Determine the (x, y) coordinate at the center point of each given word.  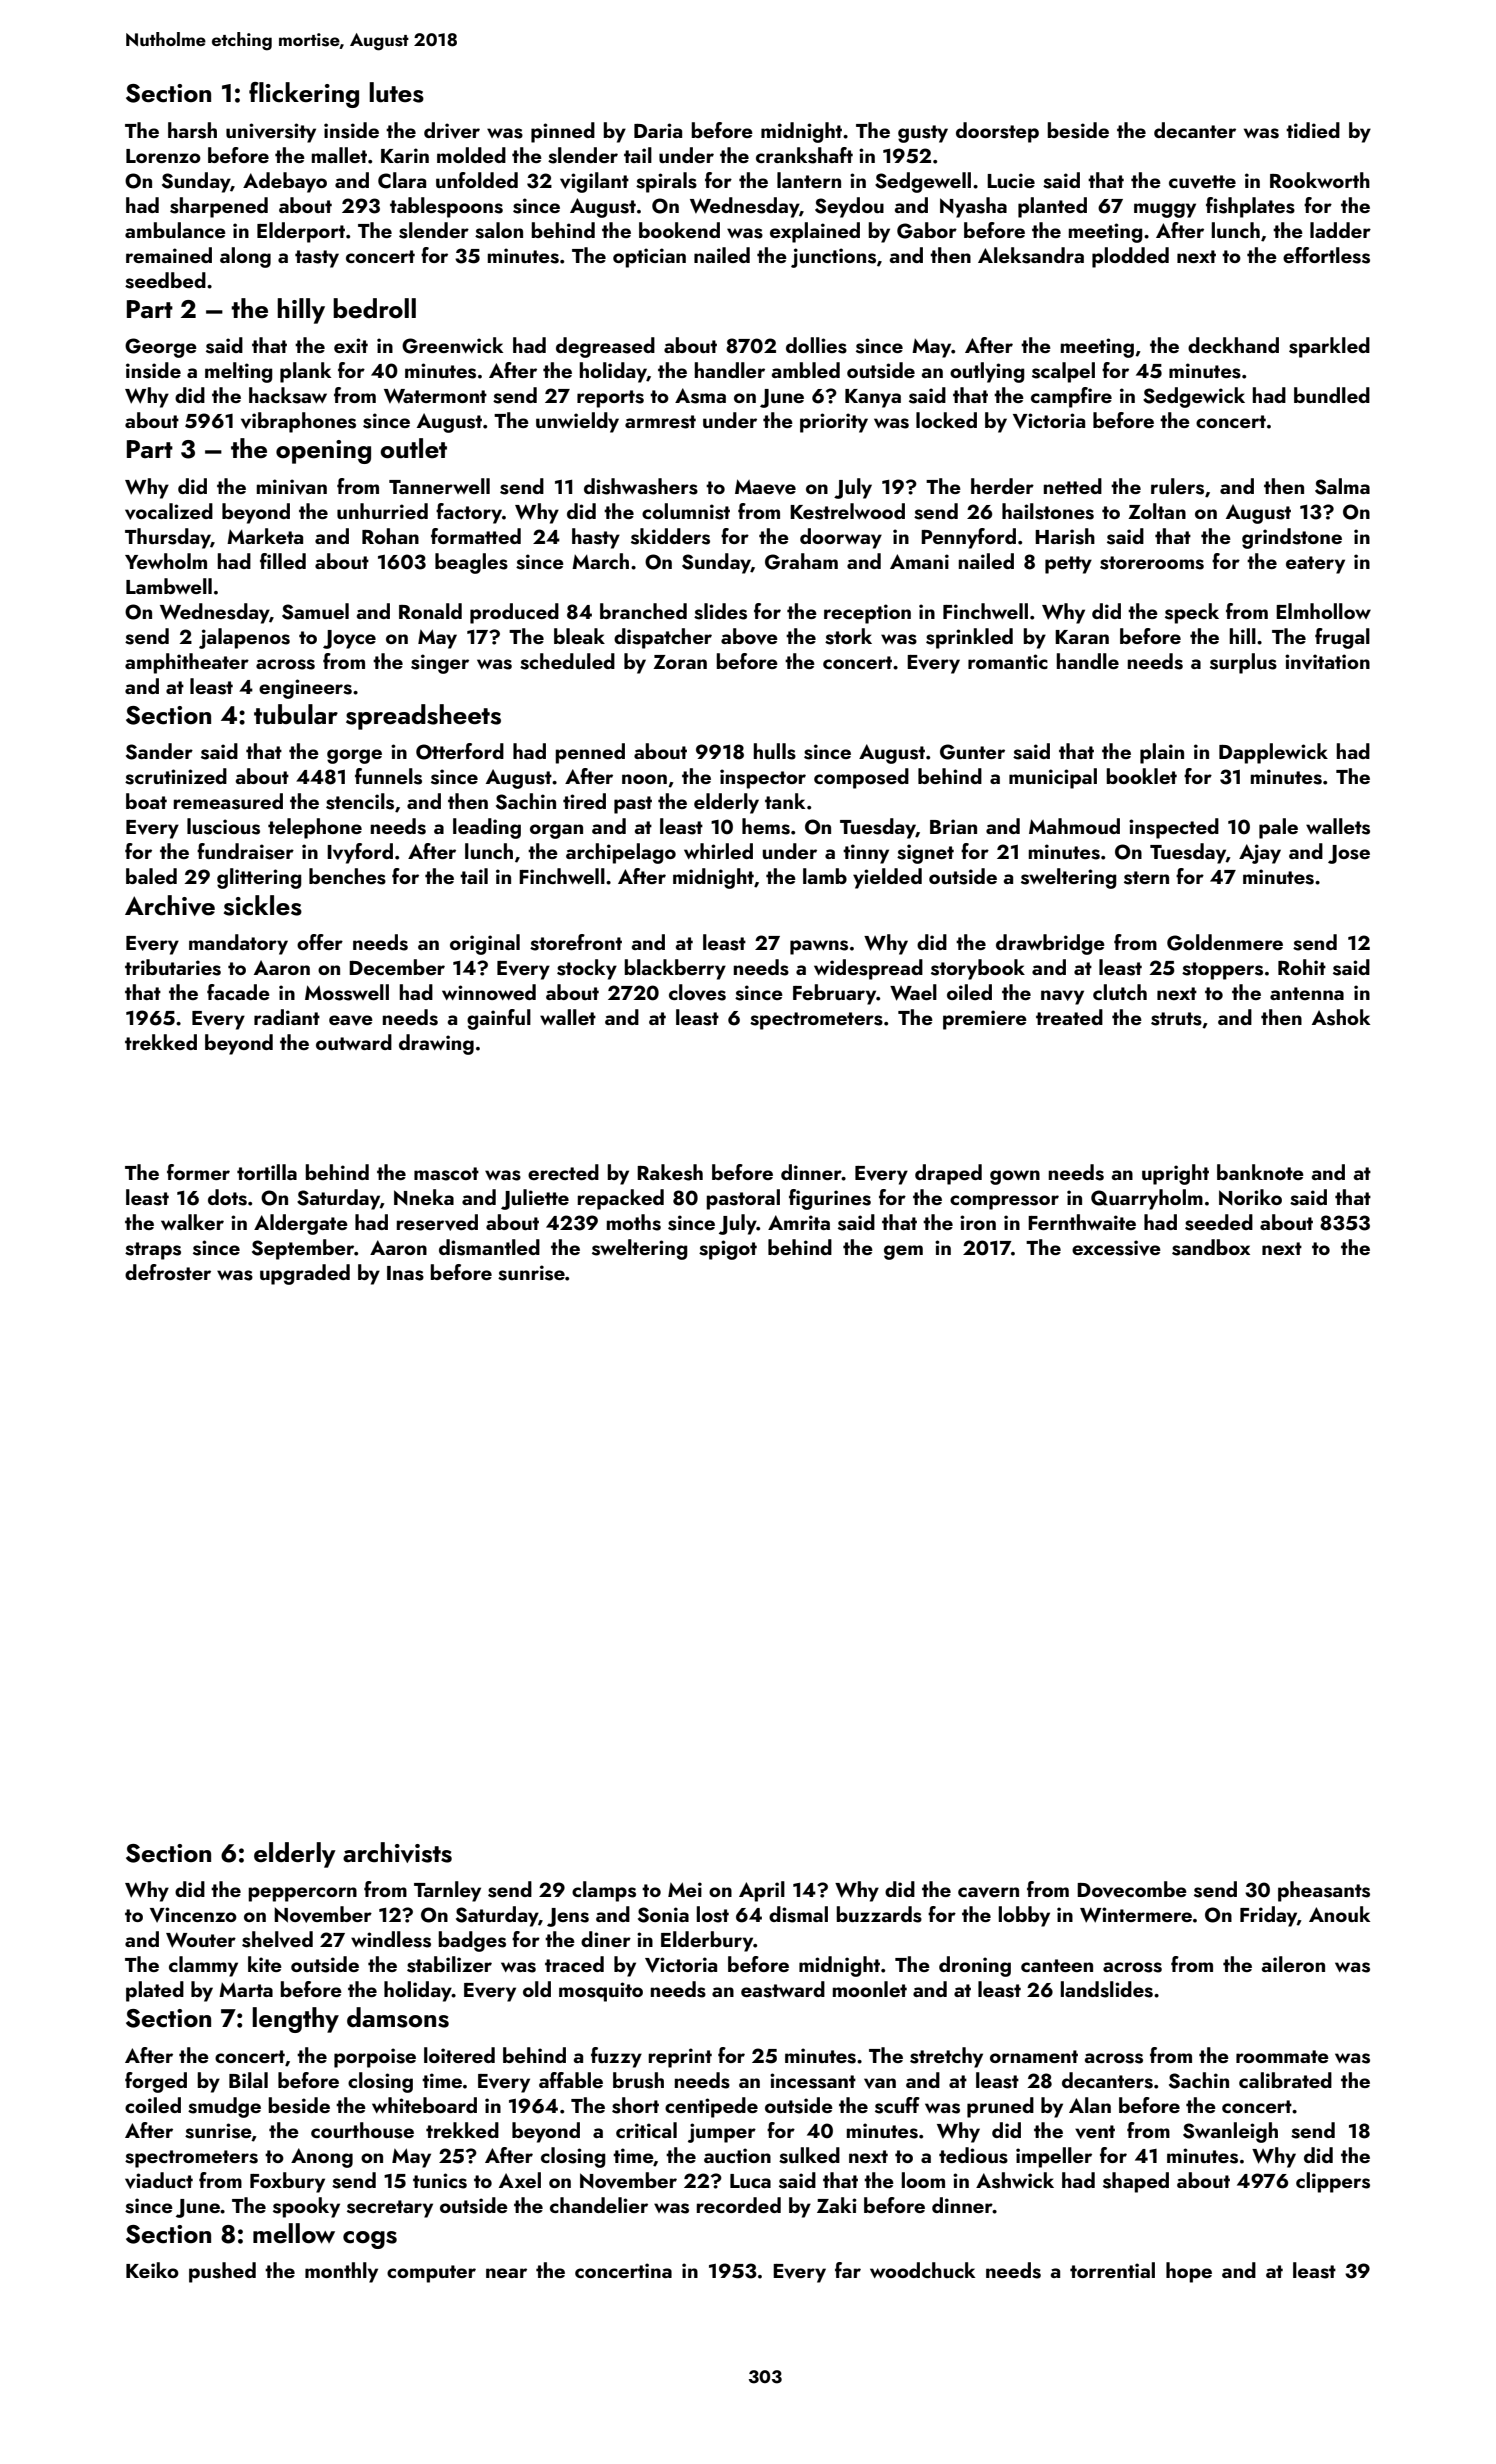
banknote (1260, 1172)
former (198, 1172)
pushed (222, 2272)
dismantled (489, 1247)
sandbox (1211, 1247)
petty (1068, 565)
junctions (833, 258)
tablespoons (446, 207)
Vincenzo (193, 1915)
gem (903, 1252)
